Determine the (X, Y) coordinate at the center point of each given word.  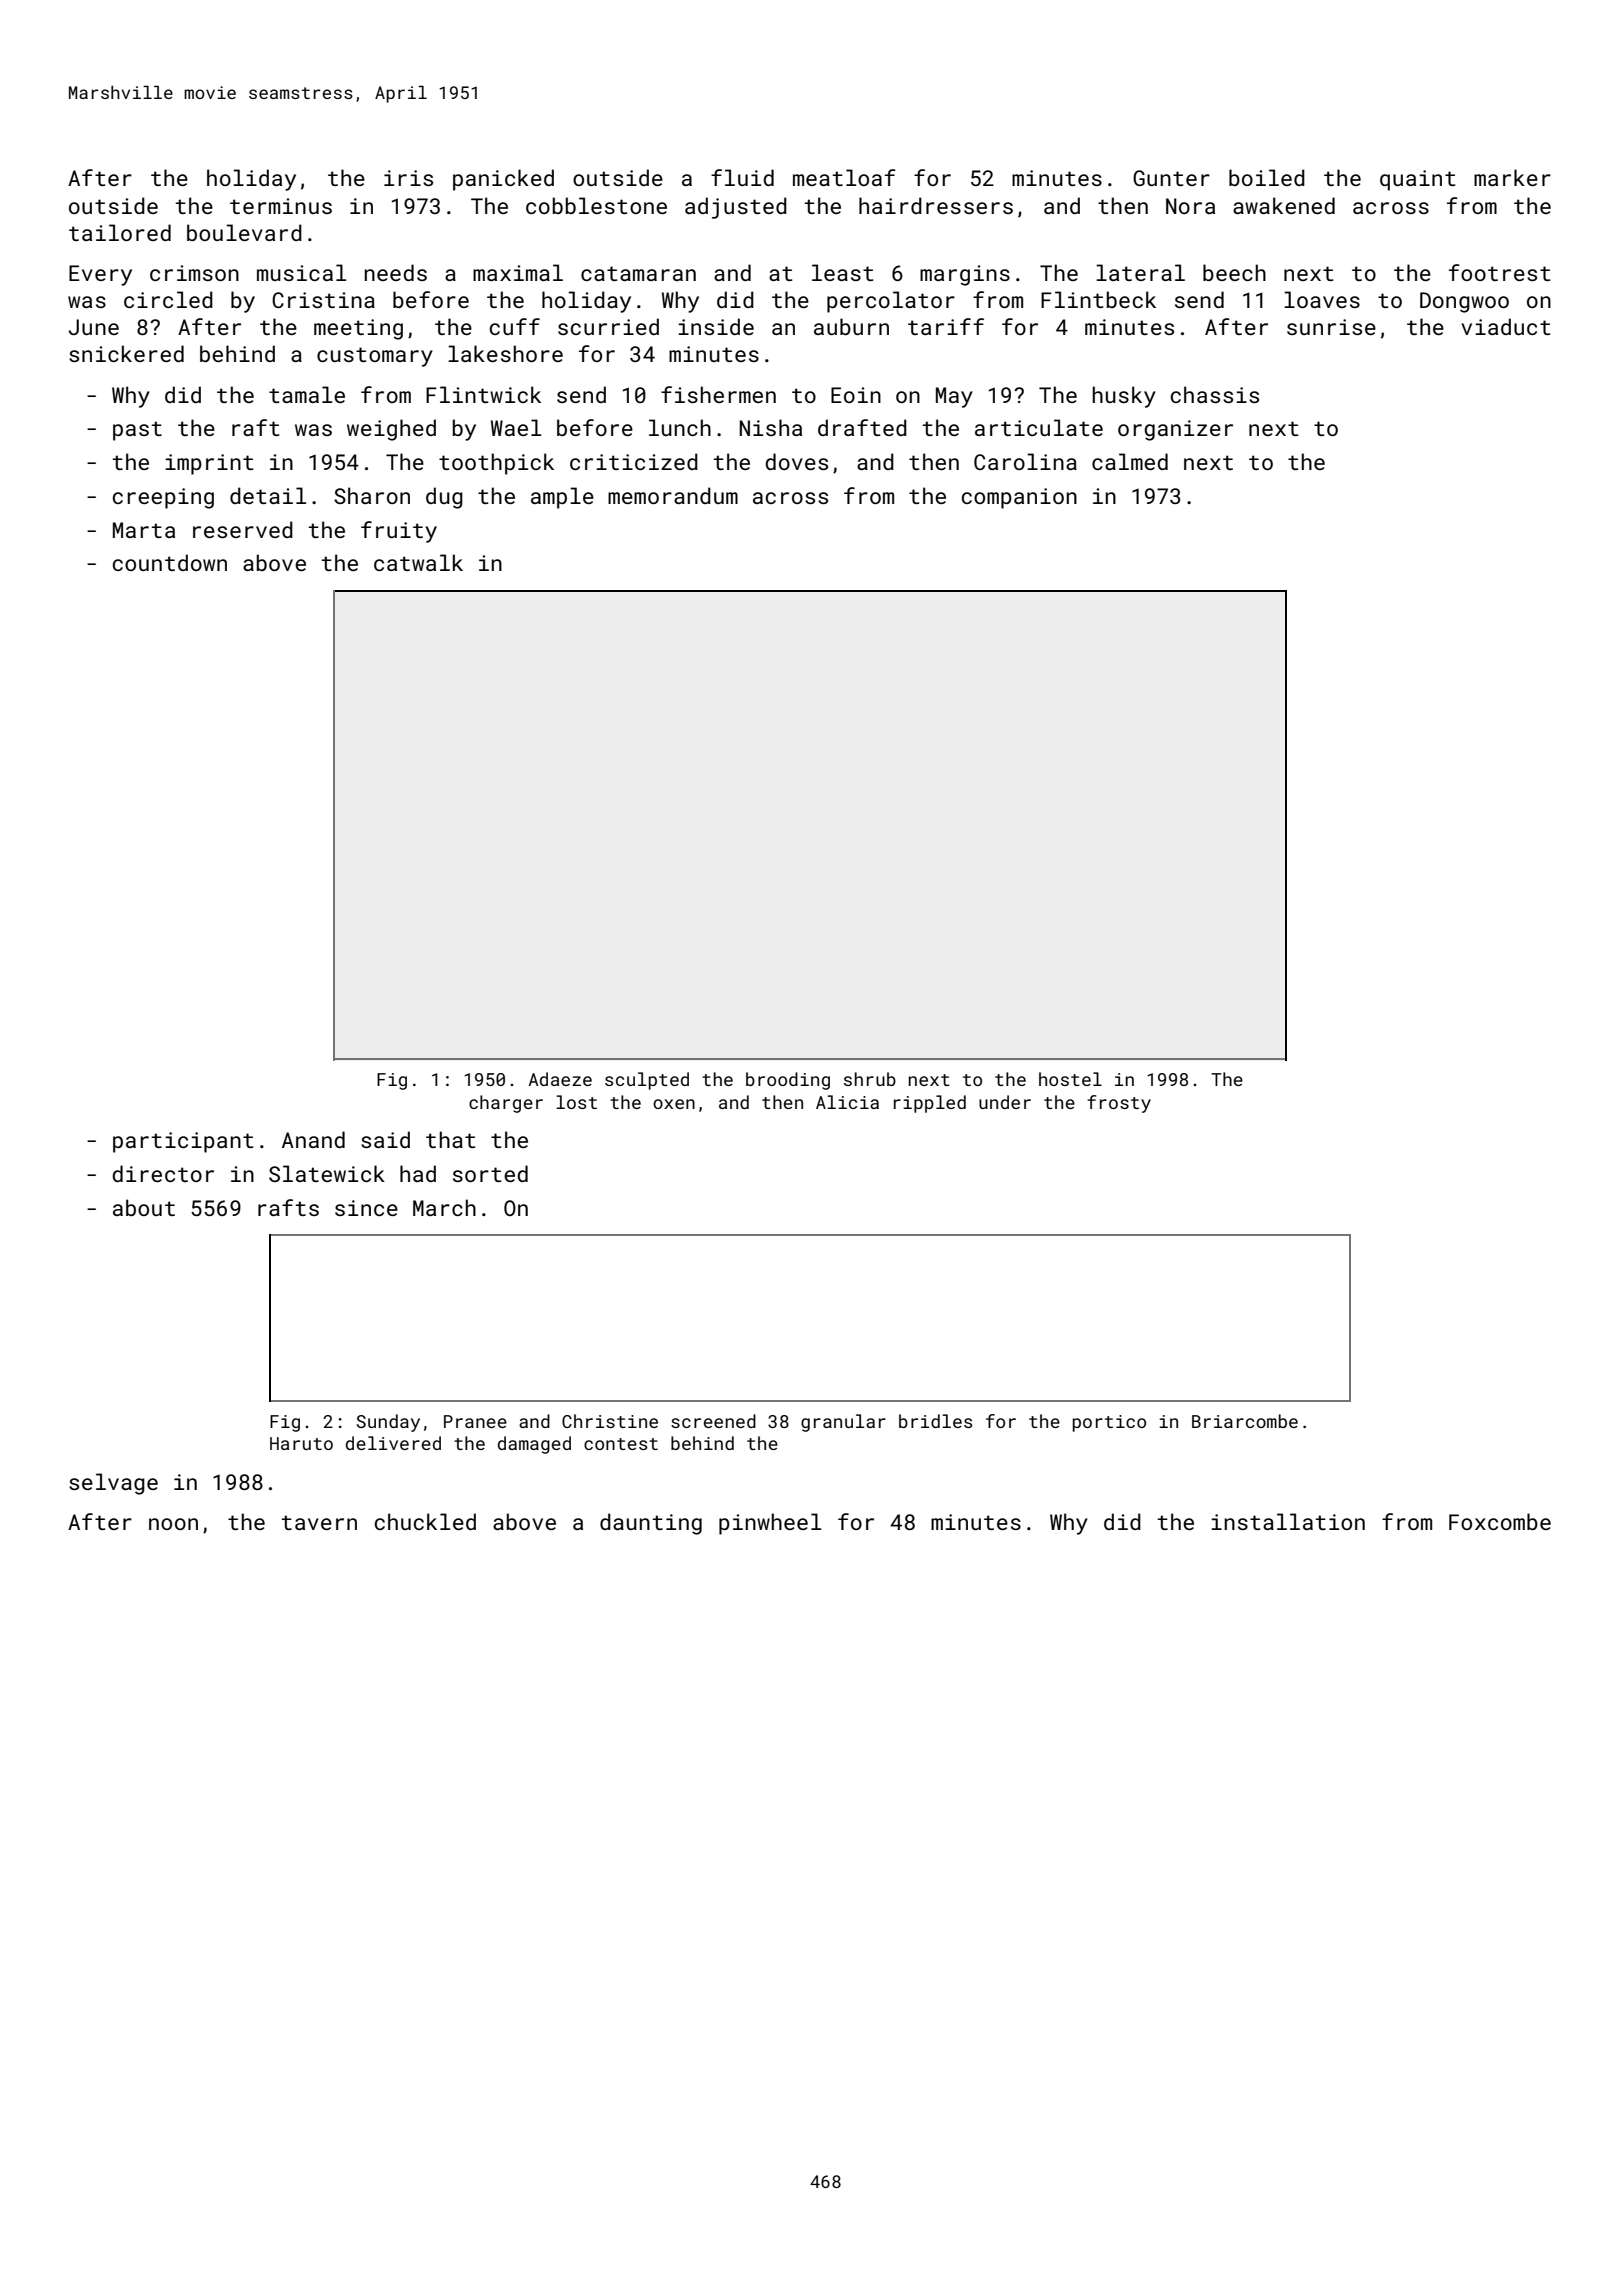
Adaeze (560, 1079)
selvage (113, 1484)
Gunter (1171, 178)
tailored (120, 232)
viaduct (1506, 326)
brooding (788, 1081)
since (366, 1208)
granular (843, 1423)
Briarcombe (1245, 1421)
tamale (307, 394)
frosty (1119, 1104)
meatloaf (844, 177)
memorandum (673, 495)
